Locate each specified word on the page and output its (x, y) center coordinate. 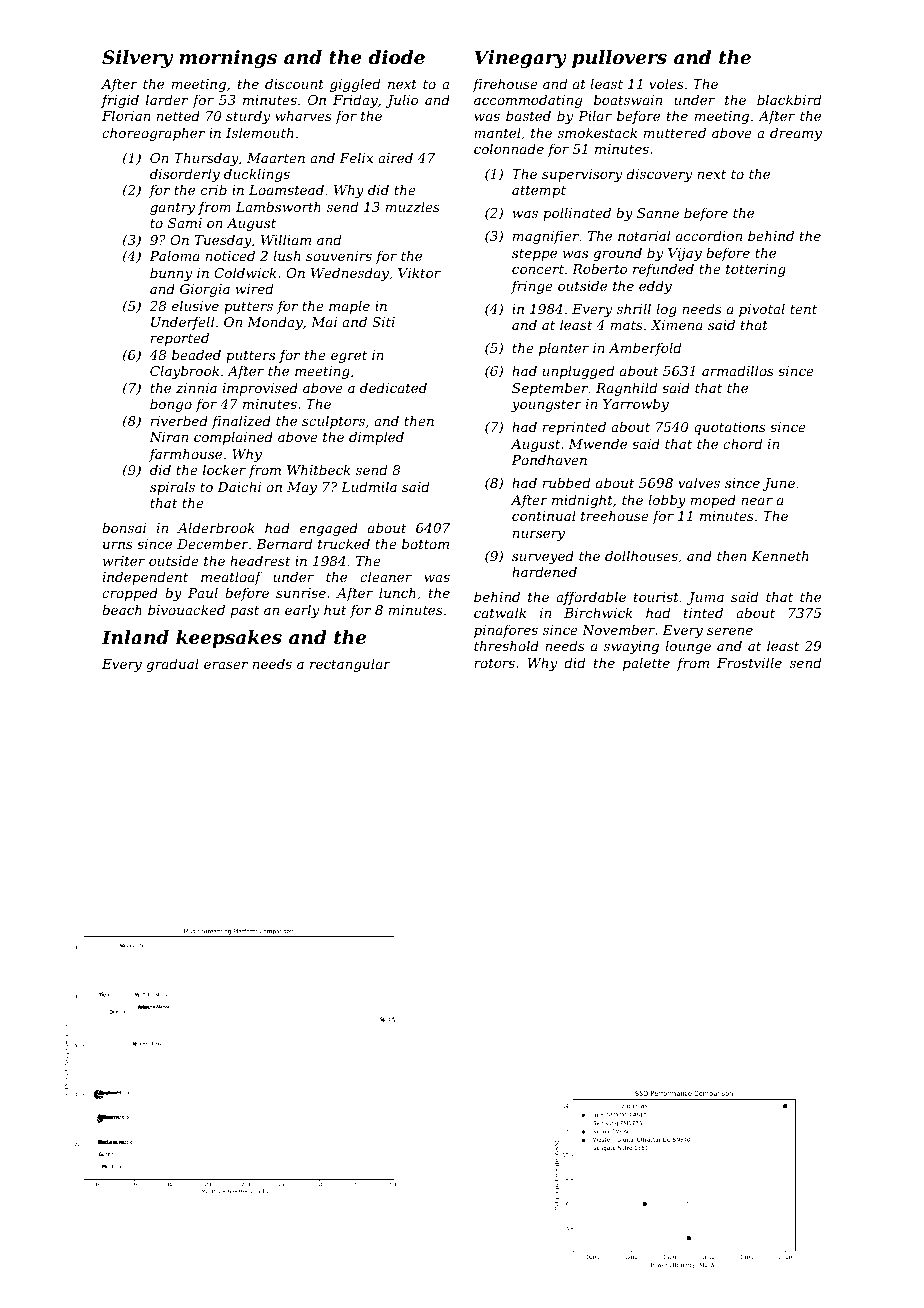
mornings (228, 59)
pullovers (619, 59)
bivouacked (186, 609)
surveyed (543, 557)
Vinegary (520, 59)
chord (742, 443)
